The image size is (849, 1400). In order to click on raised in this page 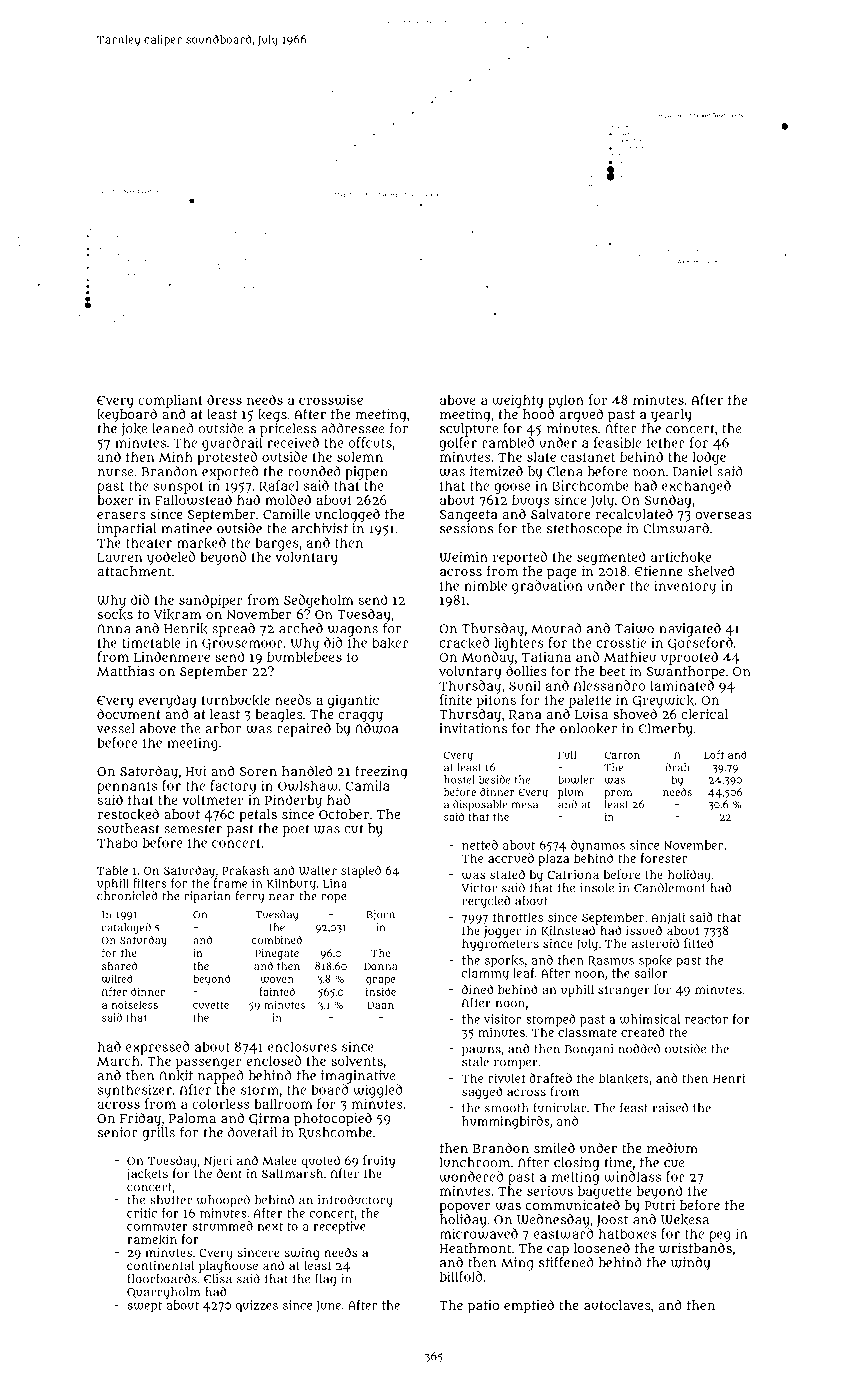, I will do `click(670, 1108)`.
